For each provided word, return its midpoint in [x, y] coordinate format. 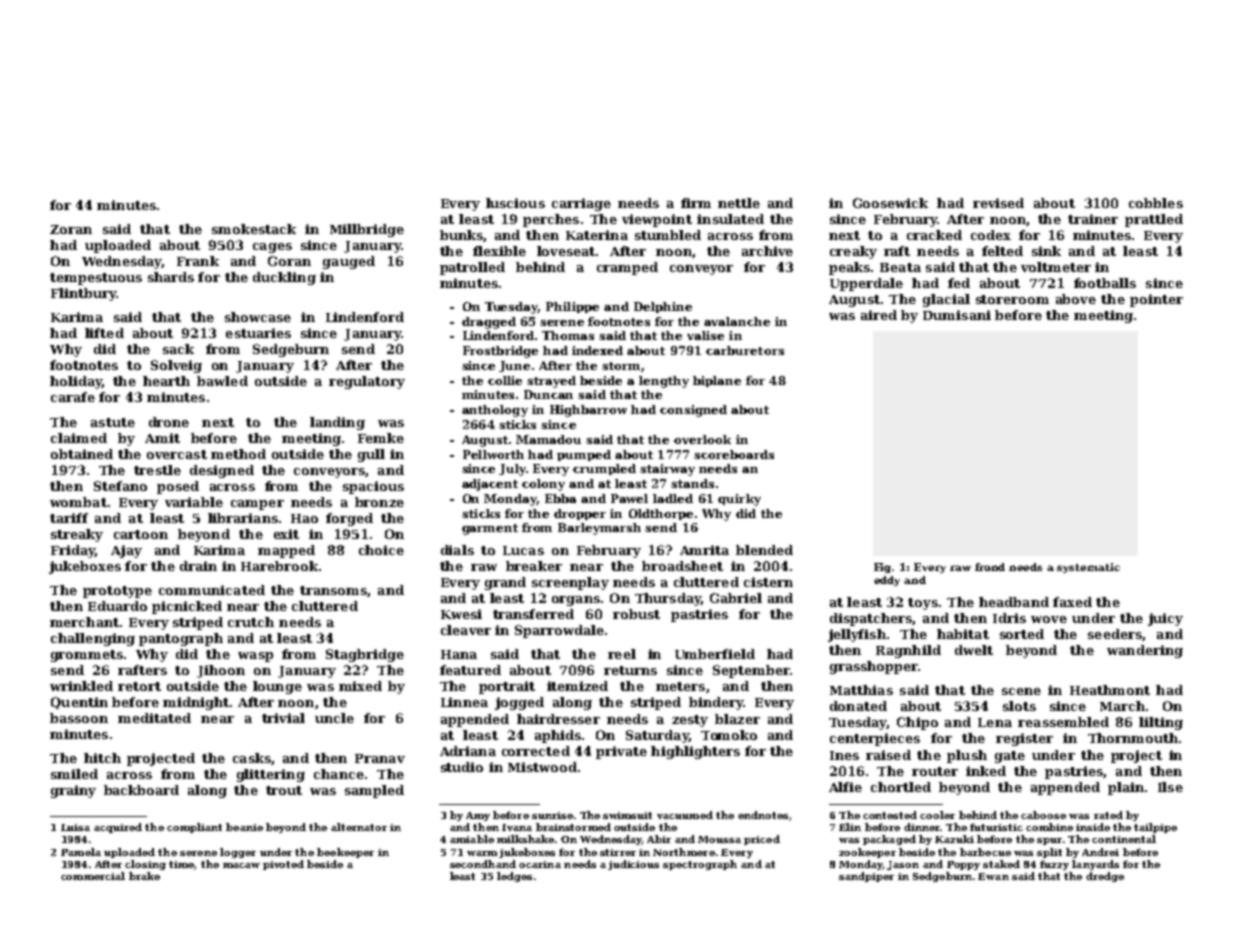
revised [998, 203]
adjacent [490, 485]
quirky [739, 500]
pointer [1156, 300]
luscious [515, 203]
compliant [194, 828]
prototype [117, 592]
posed [178, 487]
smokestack [254, 229]
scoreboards [734, 454]
